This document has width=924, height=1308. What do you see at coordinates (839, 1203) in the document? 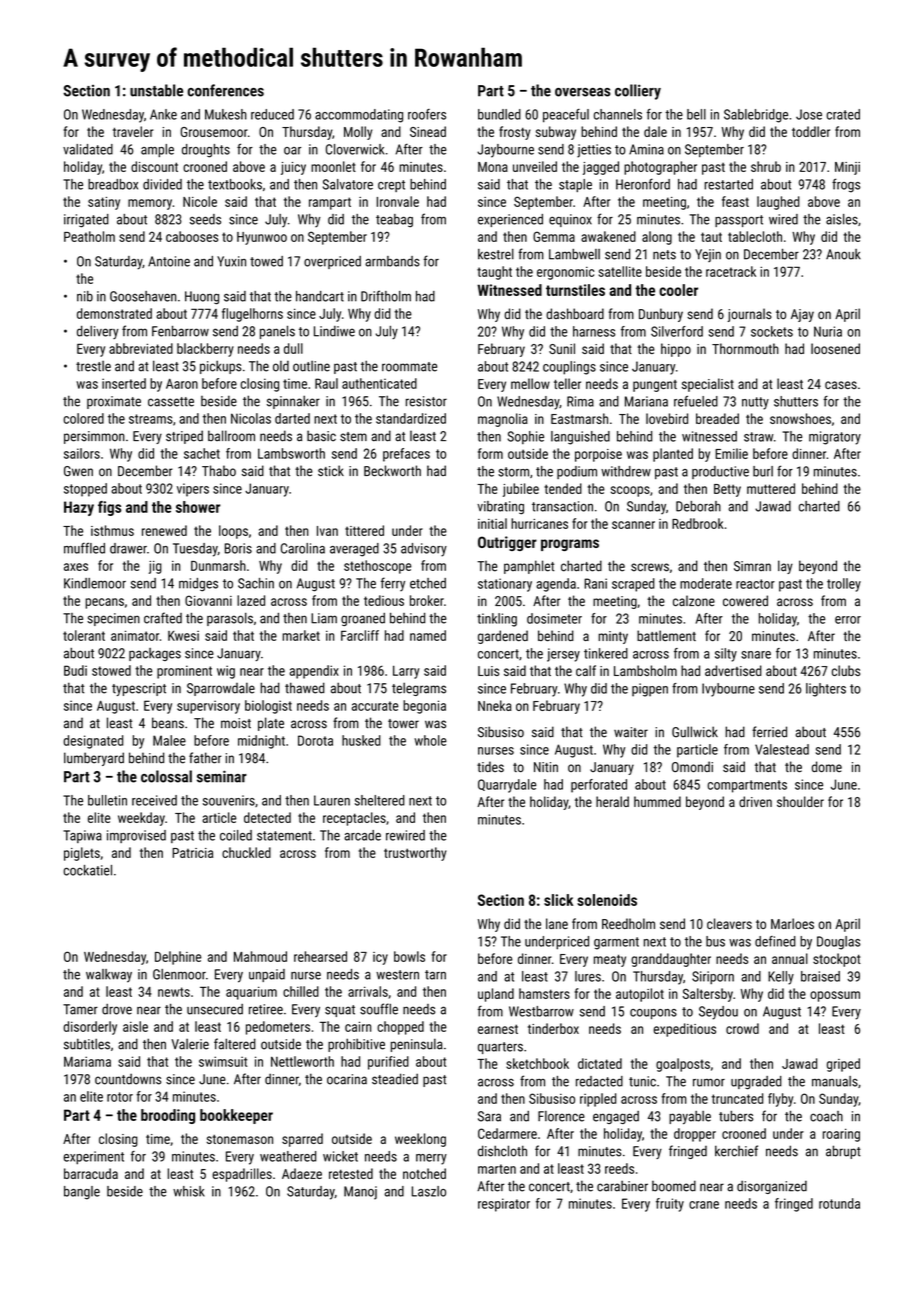
I see `rotunda` at bounding box center [839, 1203].
